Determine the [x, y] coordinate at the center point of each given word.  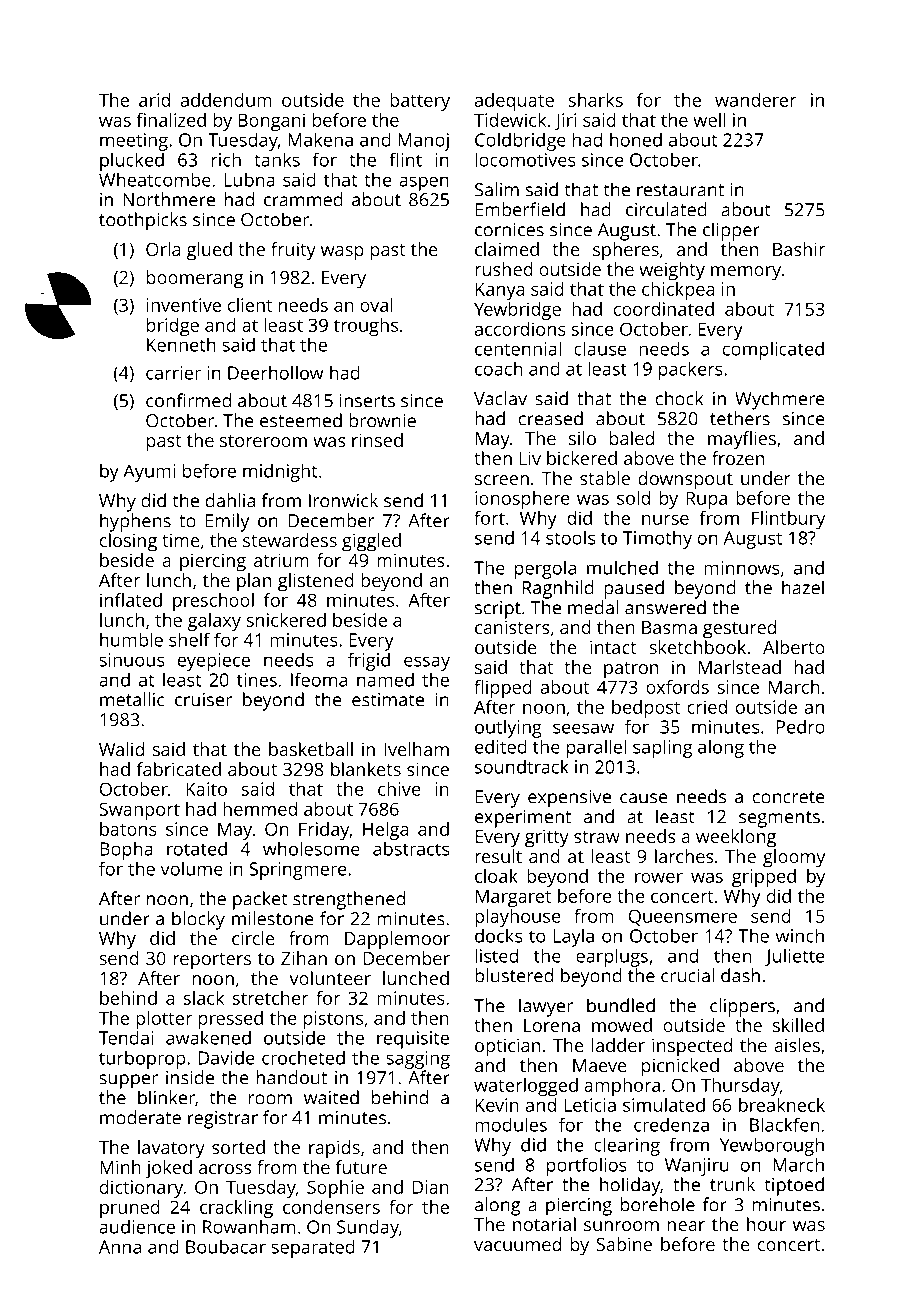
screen [502, 480]
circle [253, 938]
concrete [789, 797]
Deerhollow [275, 372]
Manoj [423, 142]
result [498, 856]
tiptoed [794, 1186]
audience [137, 1226]
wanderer [755, 100]
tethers [740, 418]
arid [154, 100]
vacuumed [517, 1244]
